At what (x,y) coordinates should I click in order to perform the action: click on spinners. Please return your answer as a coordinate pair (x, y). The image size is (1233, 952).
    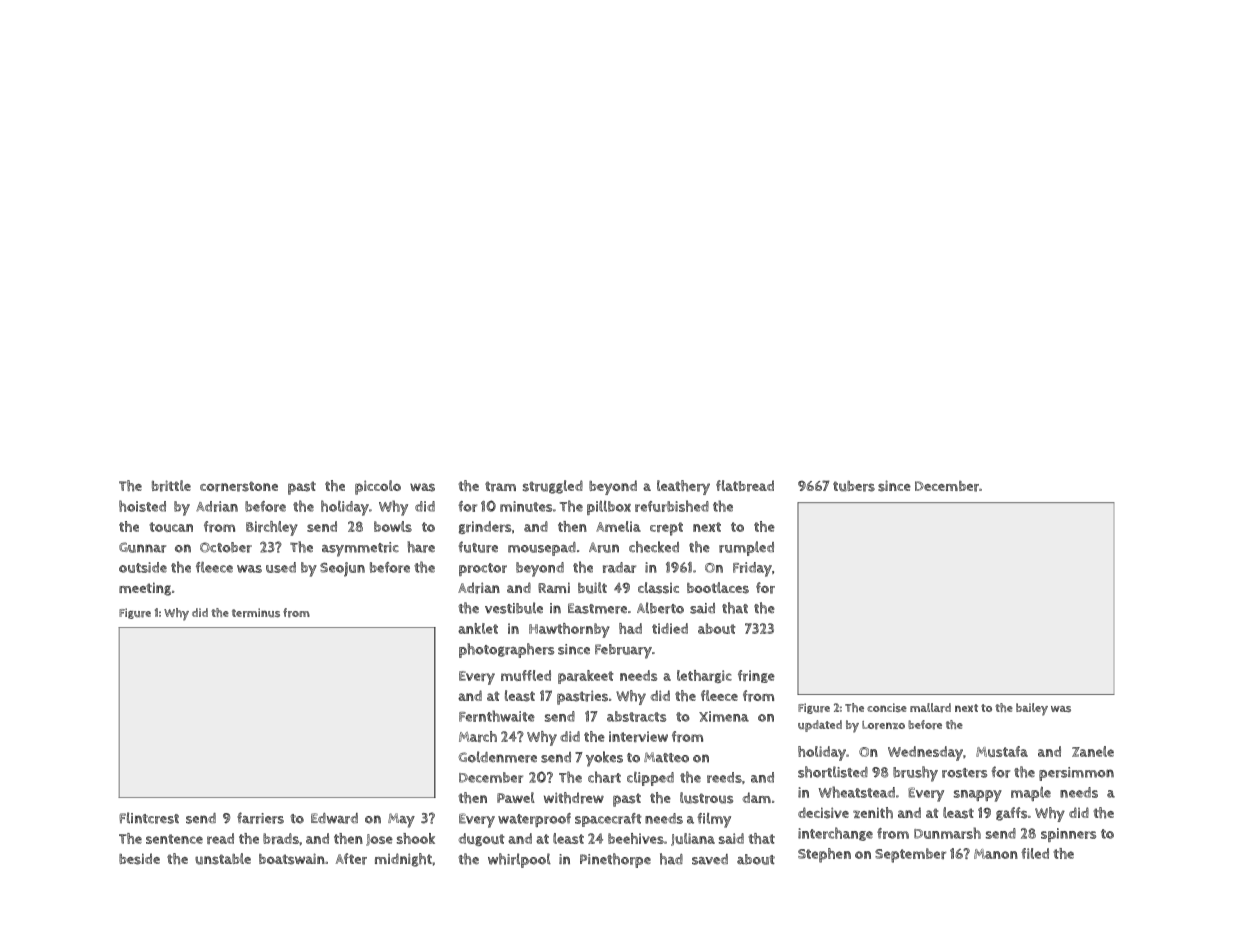
    Looking at the image, I should click on (1068, 835).
